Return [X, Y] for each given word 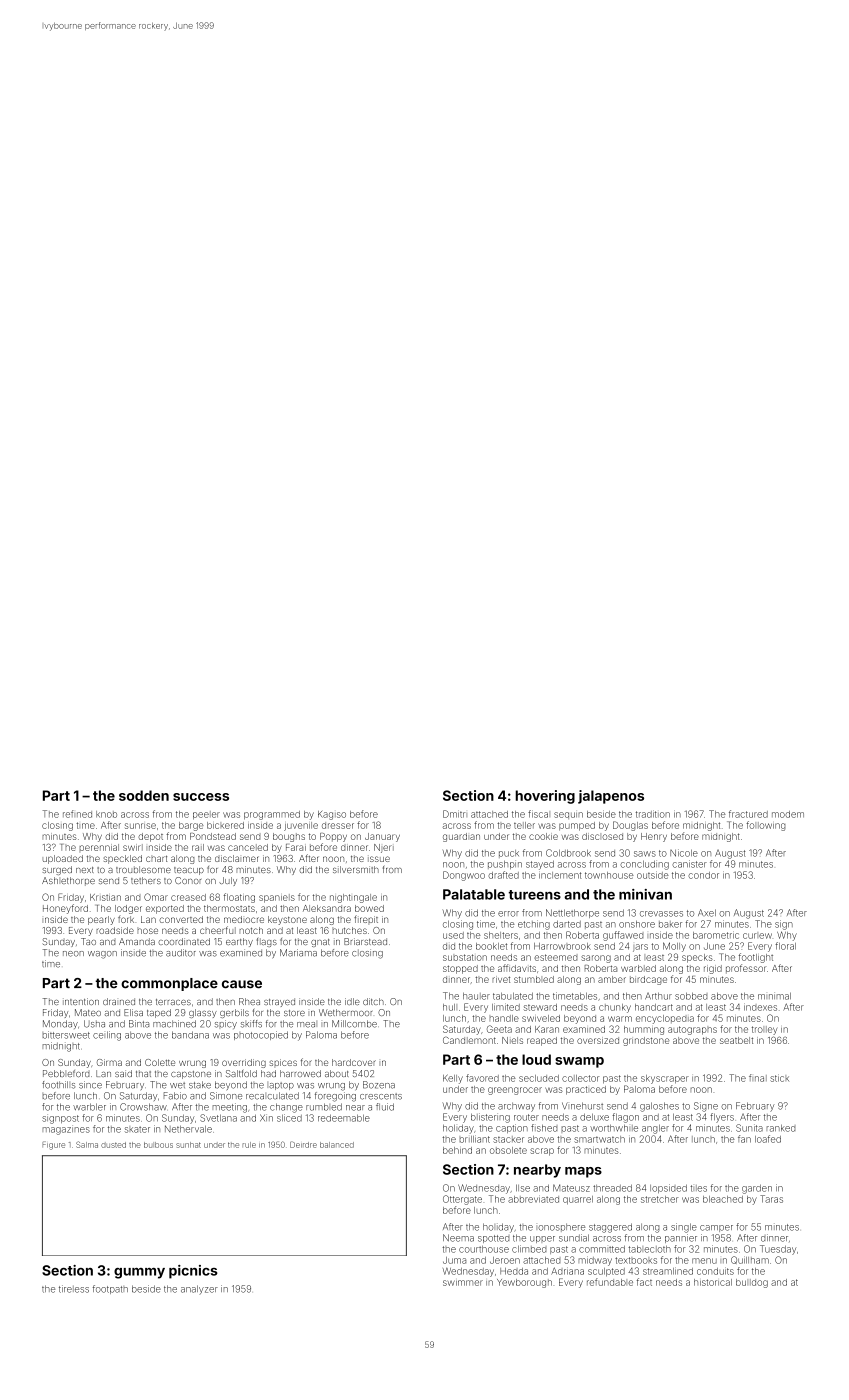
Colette [160, 1062]
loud [536, 1059]
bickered [225, 825]
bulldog [752, 1283]
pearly [101, 920]
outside [653, 875]
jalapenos [611, 797]
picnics [193, 1272]
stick [779, 1078]
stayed [540, 865]
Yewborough [524, 1283]
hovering [545, 797]
